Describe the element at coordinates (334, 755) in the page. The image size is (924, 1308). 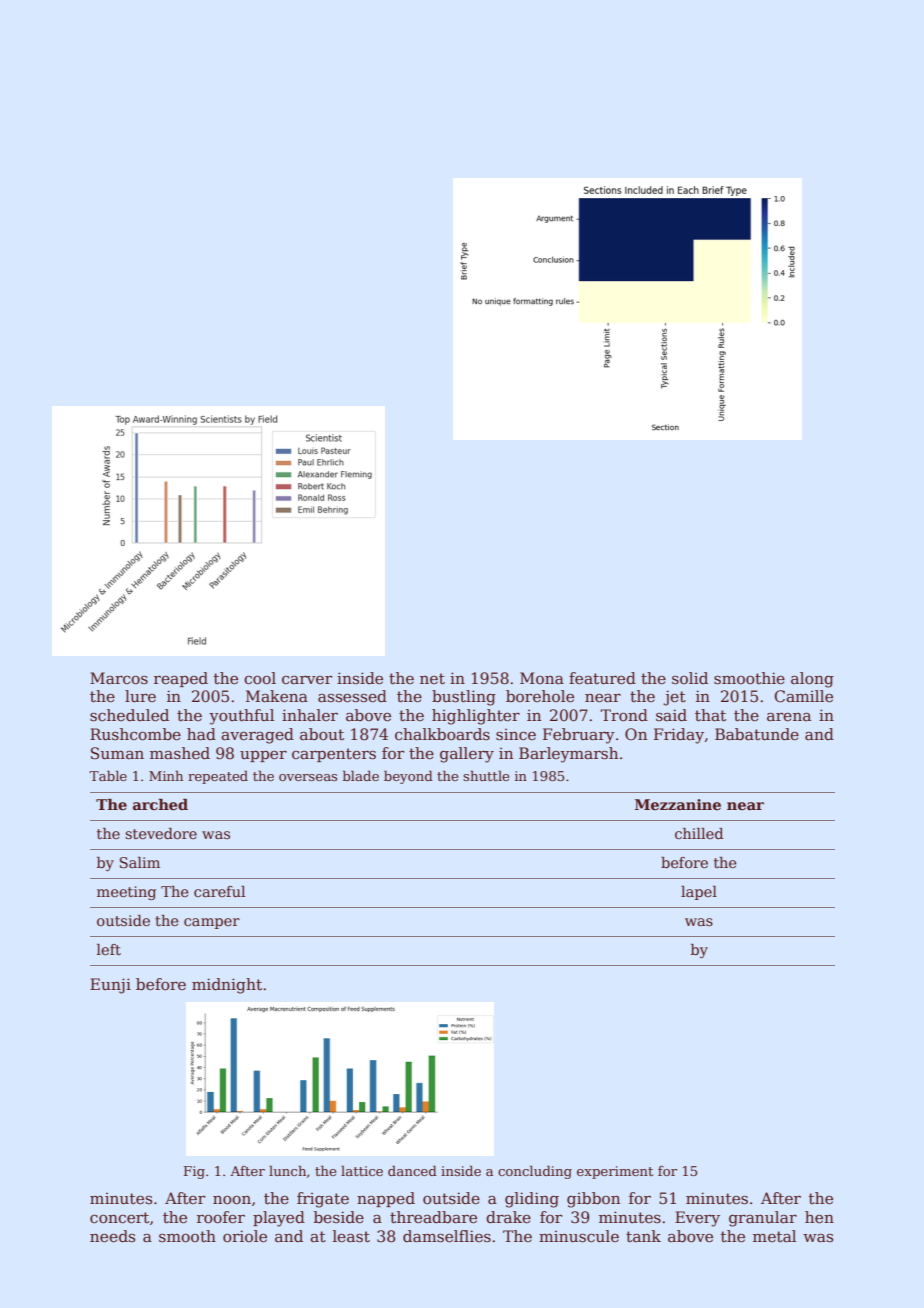
I see `carpenters` at that location.
